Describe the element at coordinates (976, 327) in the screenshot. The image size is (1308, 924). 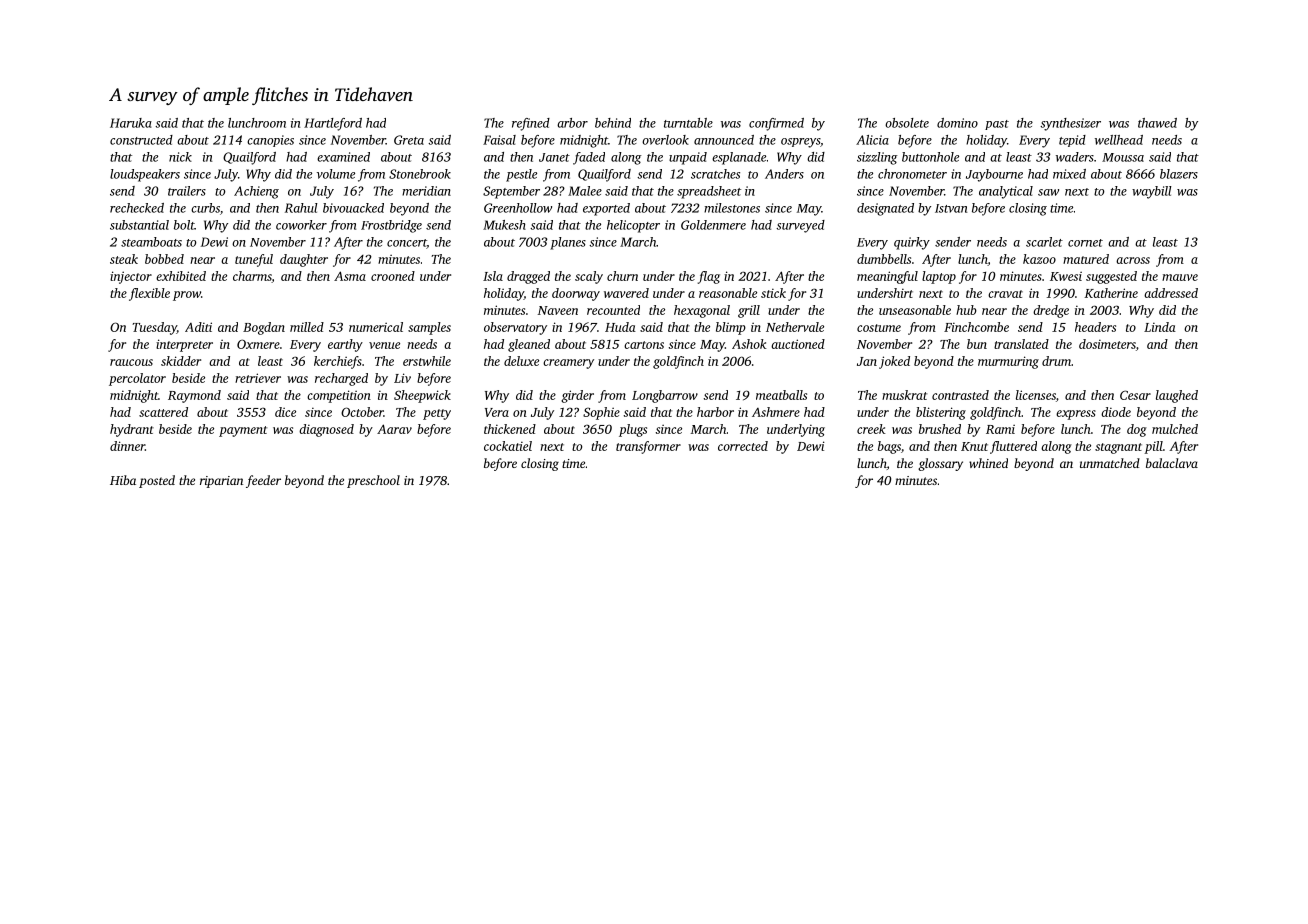
I see `Finchcombe` at that location.
